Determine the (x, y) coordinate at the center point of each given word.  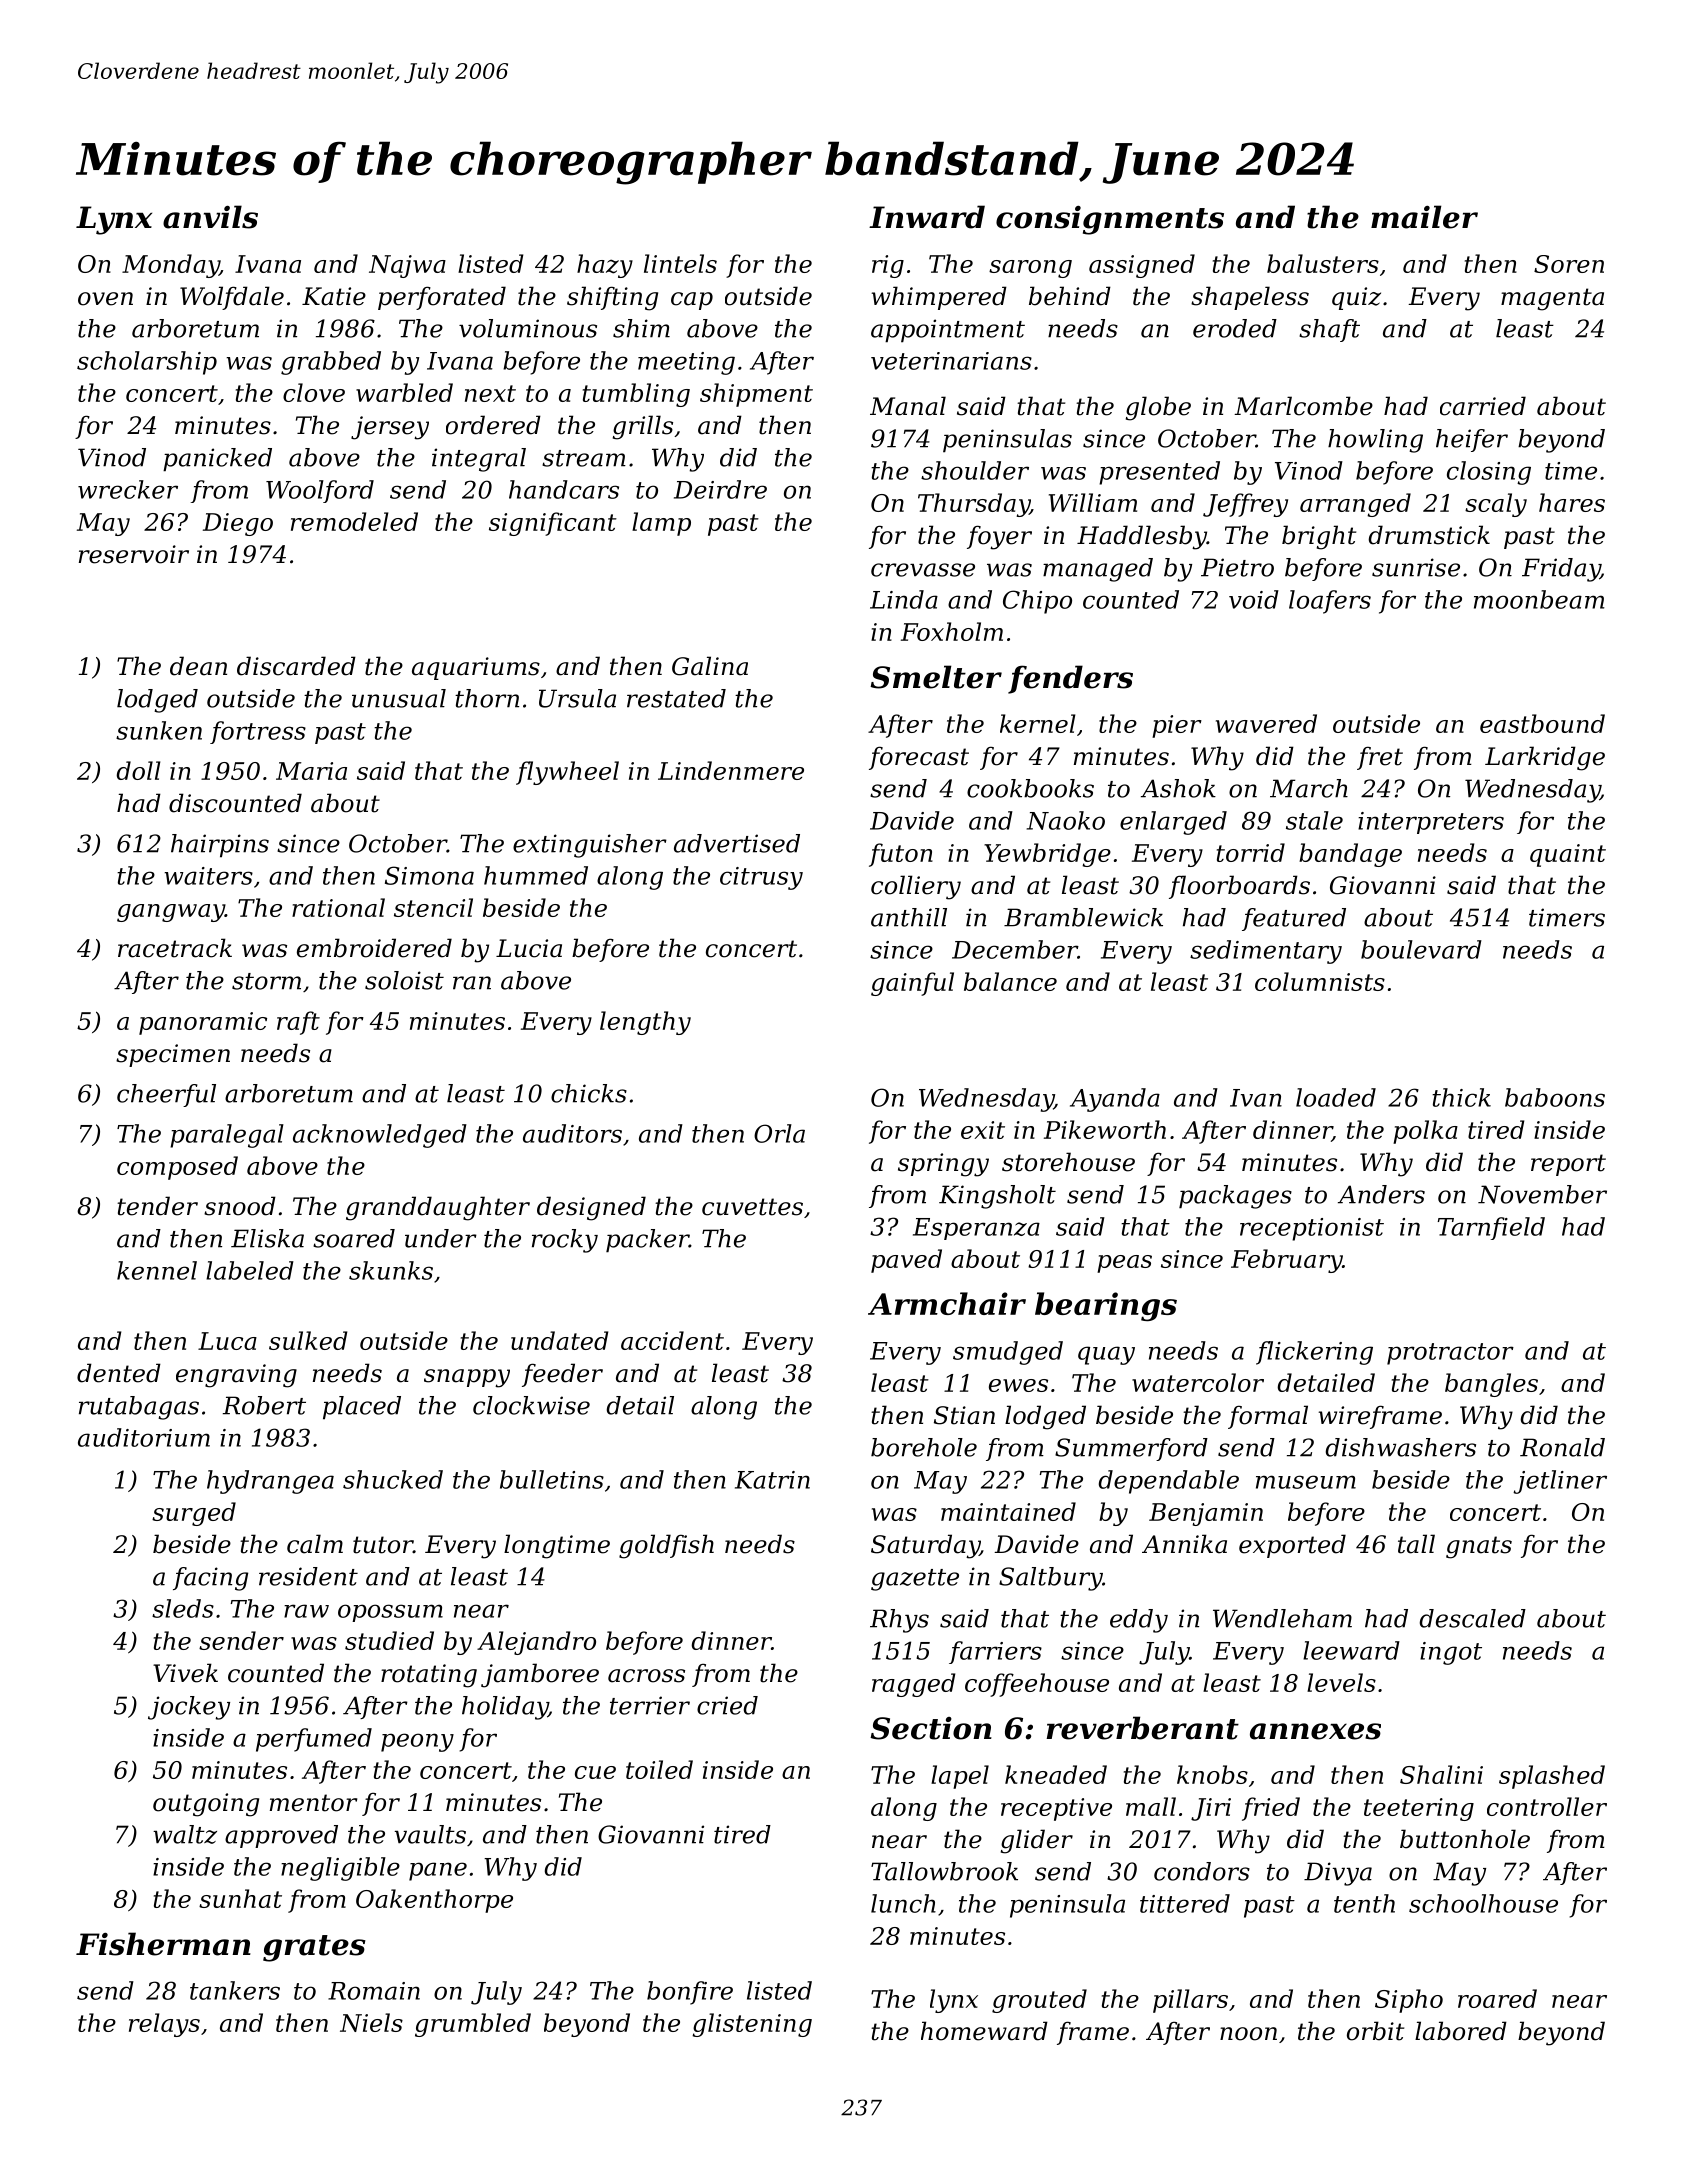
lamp (661, 524)
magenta (1552, 299)
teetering (1419, 1809)
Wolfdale (232, 298)
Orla (779, 1133)
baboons (1555, 1097)
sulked (308, 1340)
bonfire (690, 1993)
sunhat (240, 1898)
